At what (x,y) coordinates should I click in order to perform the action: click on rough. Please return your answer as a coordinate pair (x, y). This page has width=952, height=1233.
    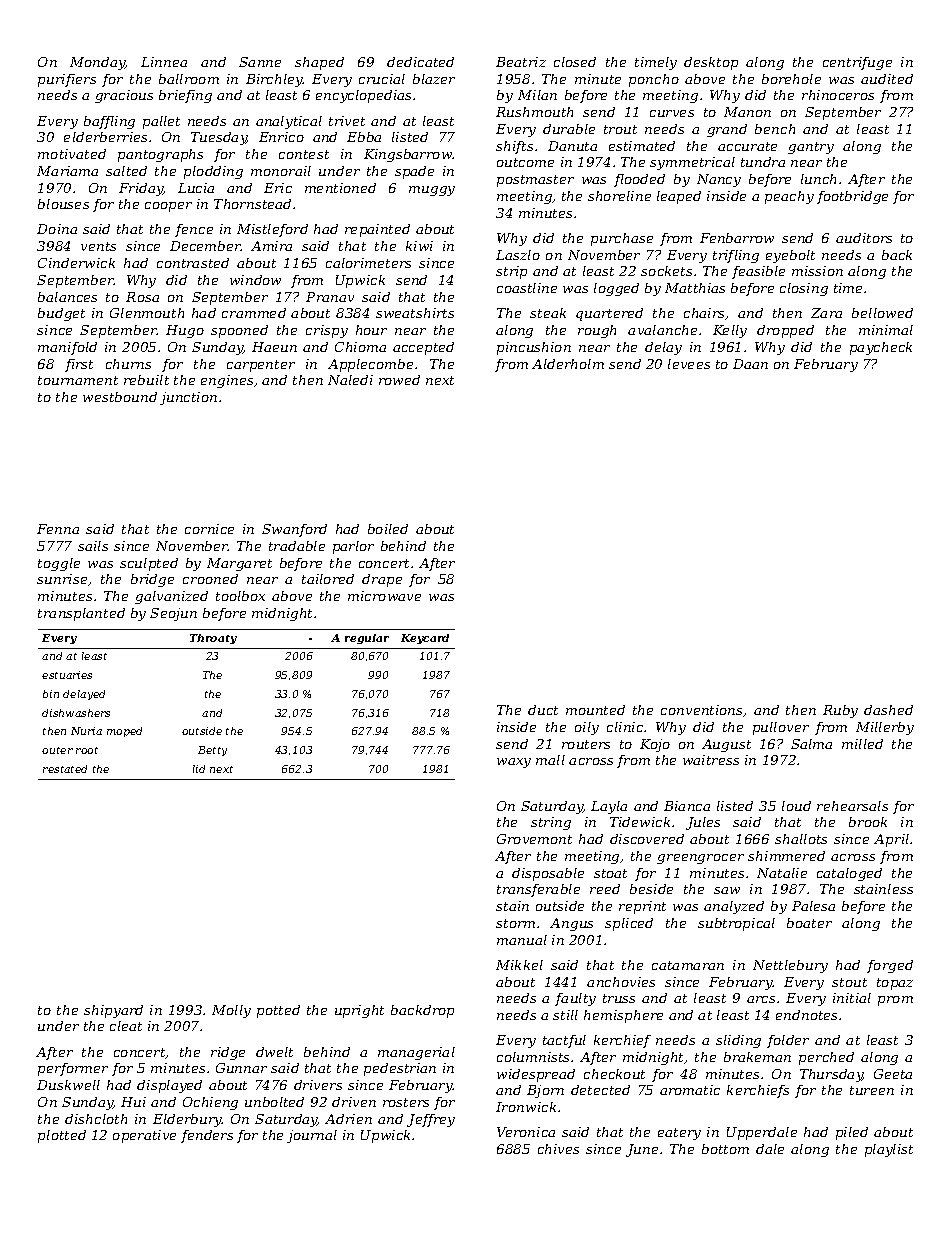
    Looking at the image, I should click on (597, 331).
